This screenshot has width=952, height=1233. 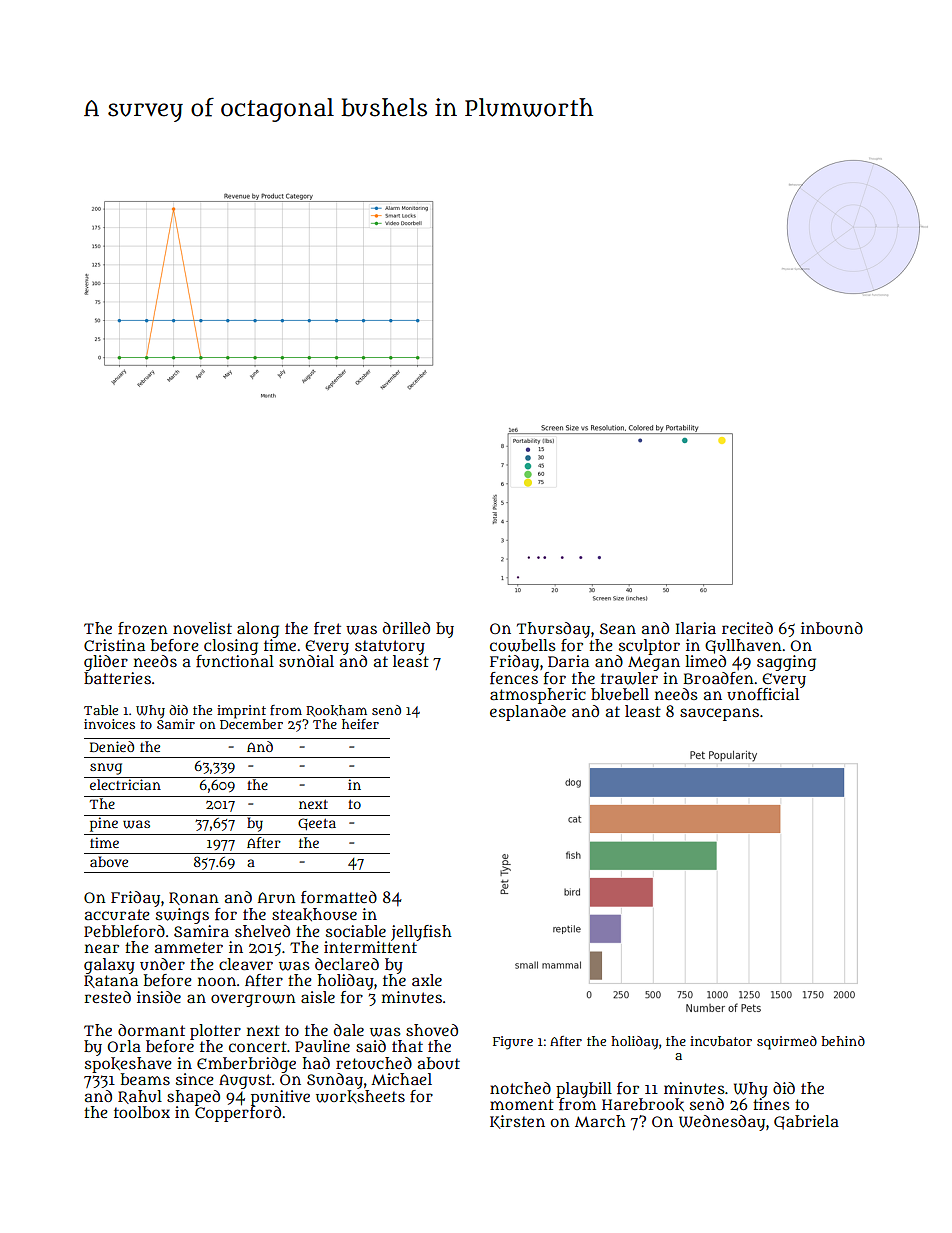 What do you see at coordinates (806, 1122) in the screenshot?
I see `Gabriela` at bounding box center [806, 1122].
